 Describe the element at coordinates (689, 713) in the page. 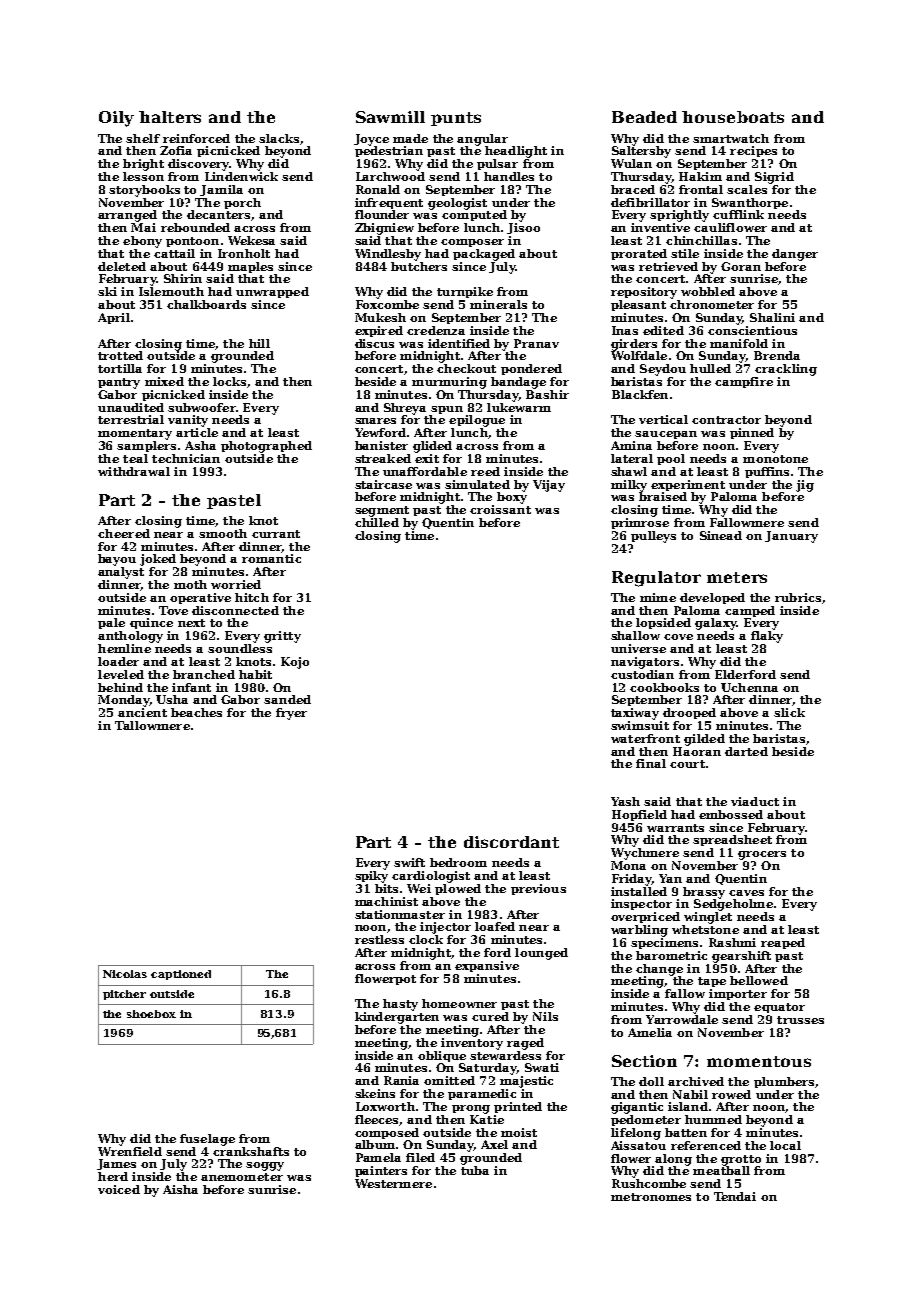

I see `drooped` at that location.
